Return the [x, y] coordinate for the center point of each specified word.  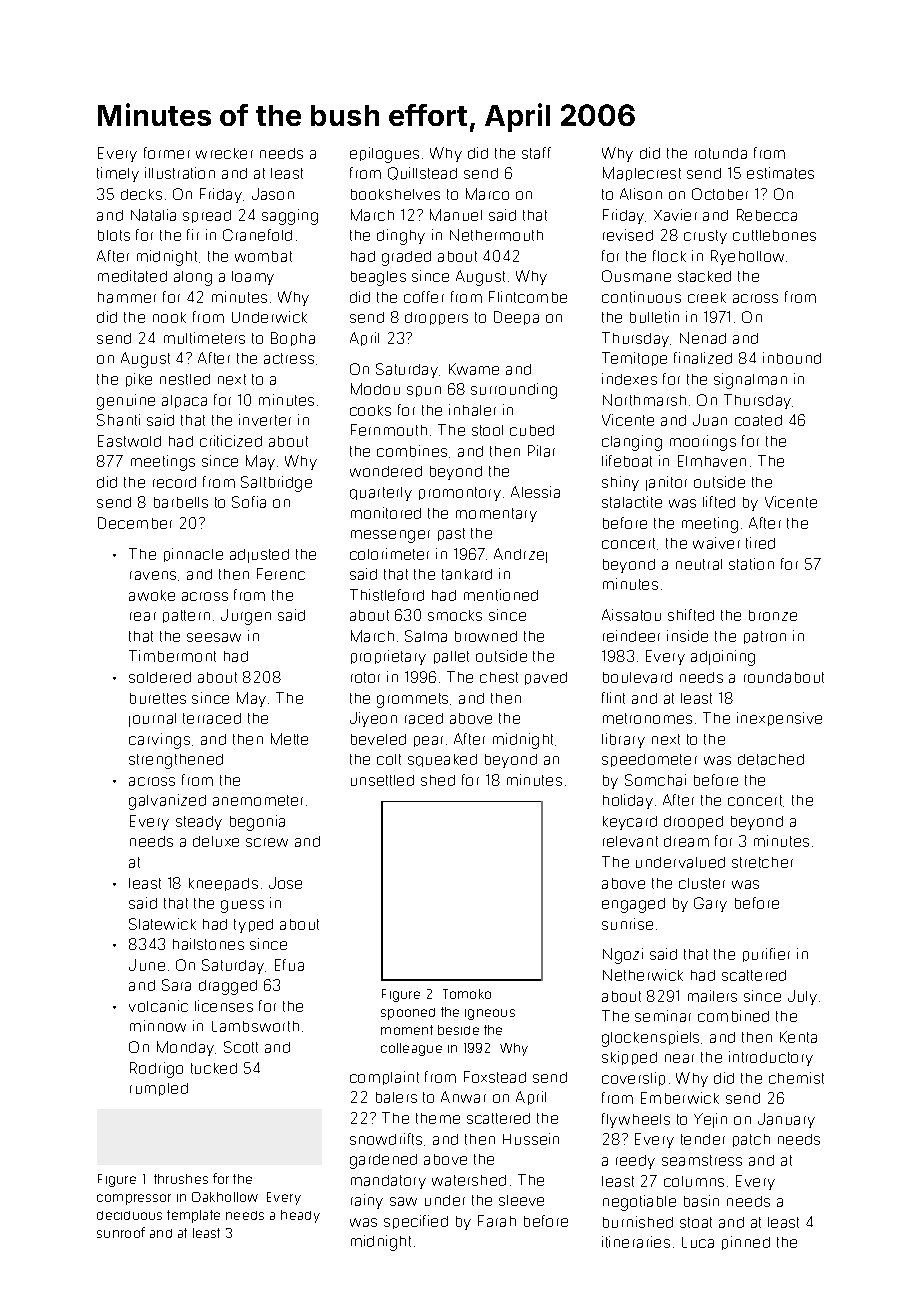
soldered [160, 677]
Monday [185, 1048]
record [174, 482]
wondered [386, 471]
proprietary [388, 657]
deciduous [129, 1215]
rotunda [721, 153]
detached [771, 759]
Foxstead [495, 1077]
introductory [771, 1058]
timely [118, 174]
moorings [703, 443]
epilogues [384, 155]
